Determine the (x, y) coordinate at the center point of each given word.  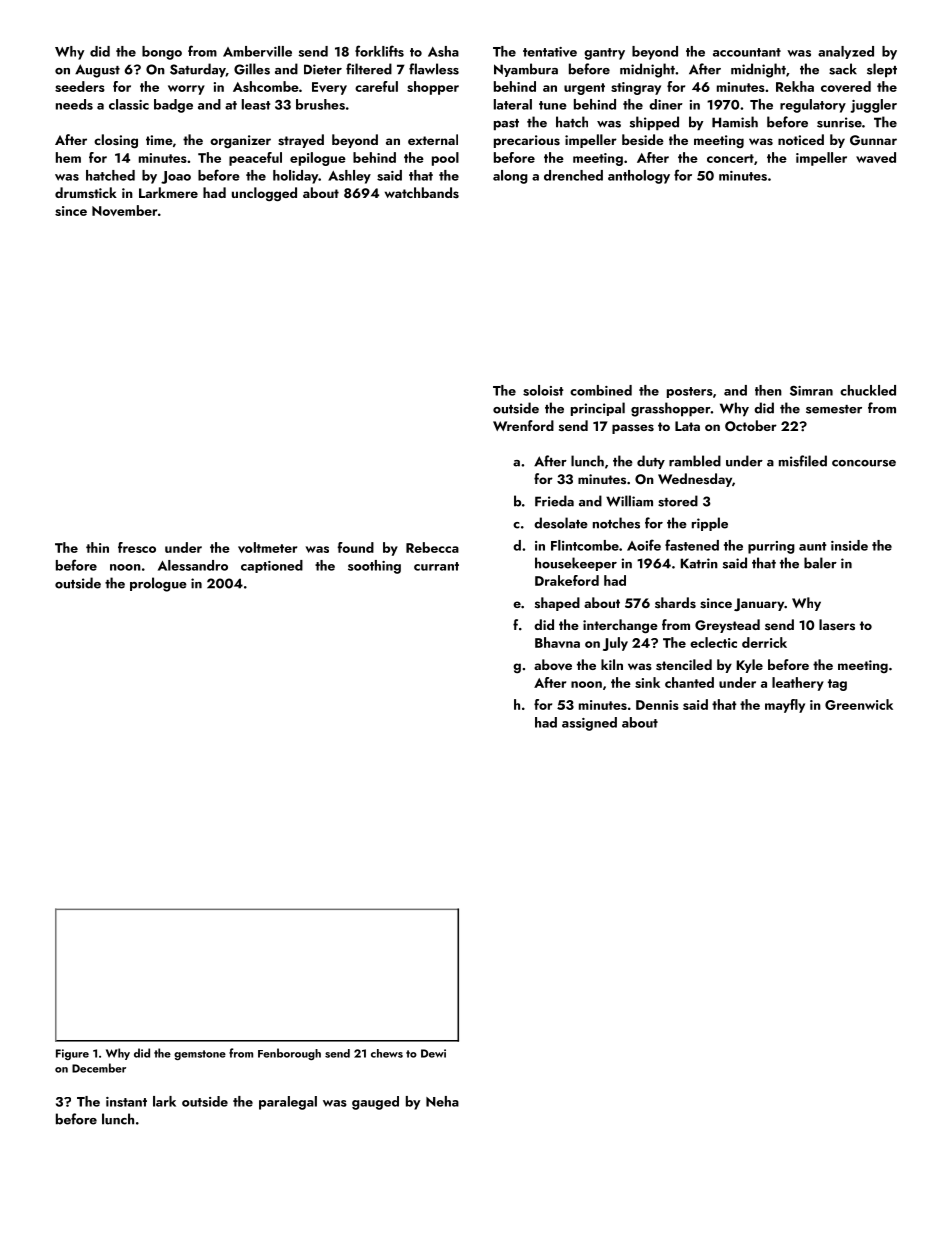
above (553, 665)
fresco (137, 547)
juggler (874, 106)
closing (116, 141)
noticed (801, 139)
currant (436, 566)
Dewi (433, 1053)
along (510, 177)
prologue (158, 584)
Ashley (349, 177)
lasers (837, 624)
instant (126, 1102)
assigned (589, 724)
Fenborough (289, 1054)
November (124, 210)
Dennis (657, 705)
